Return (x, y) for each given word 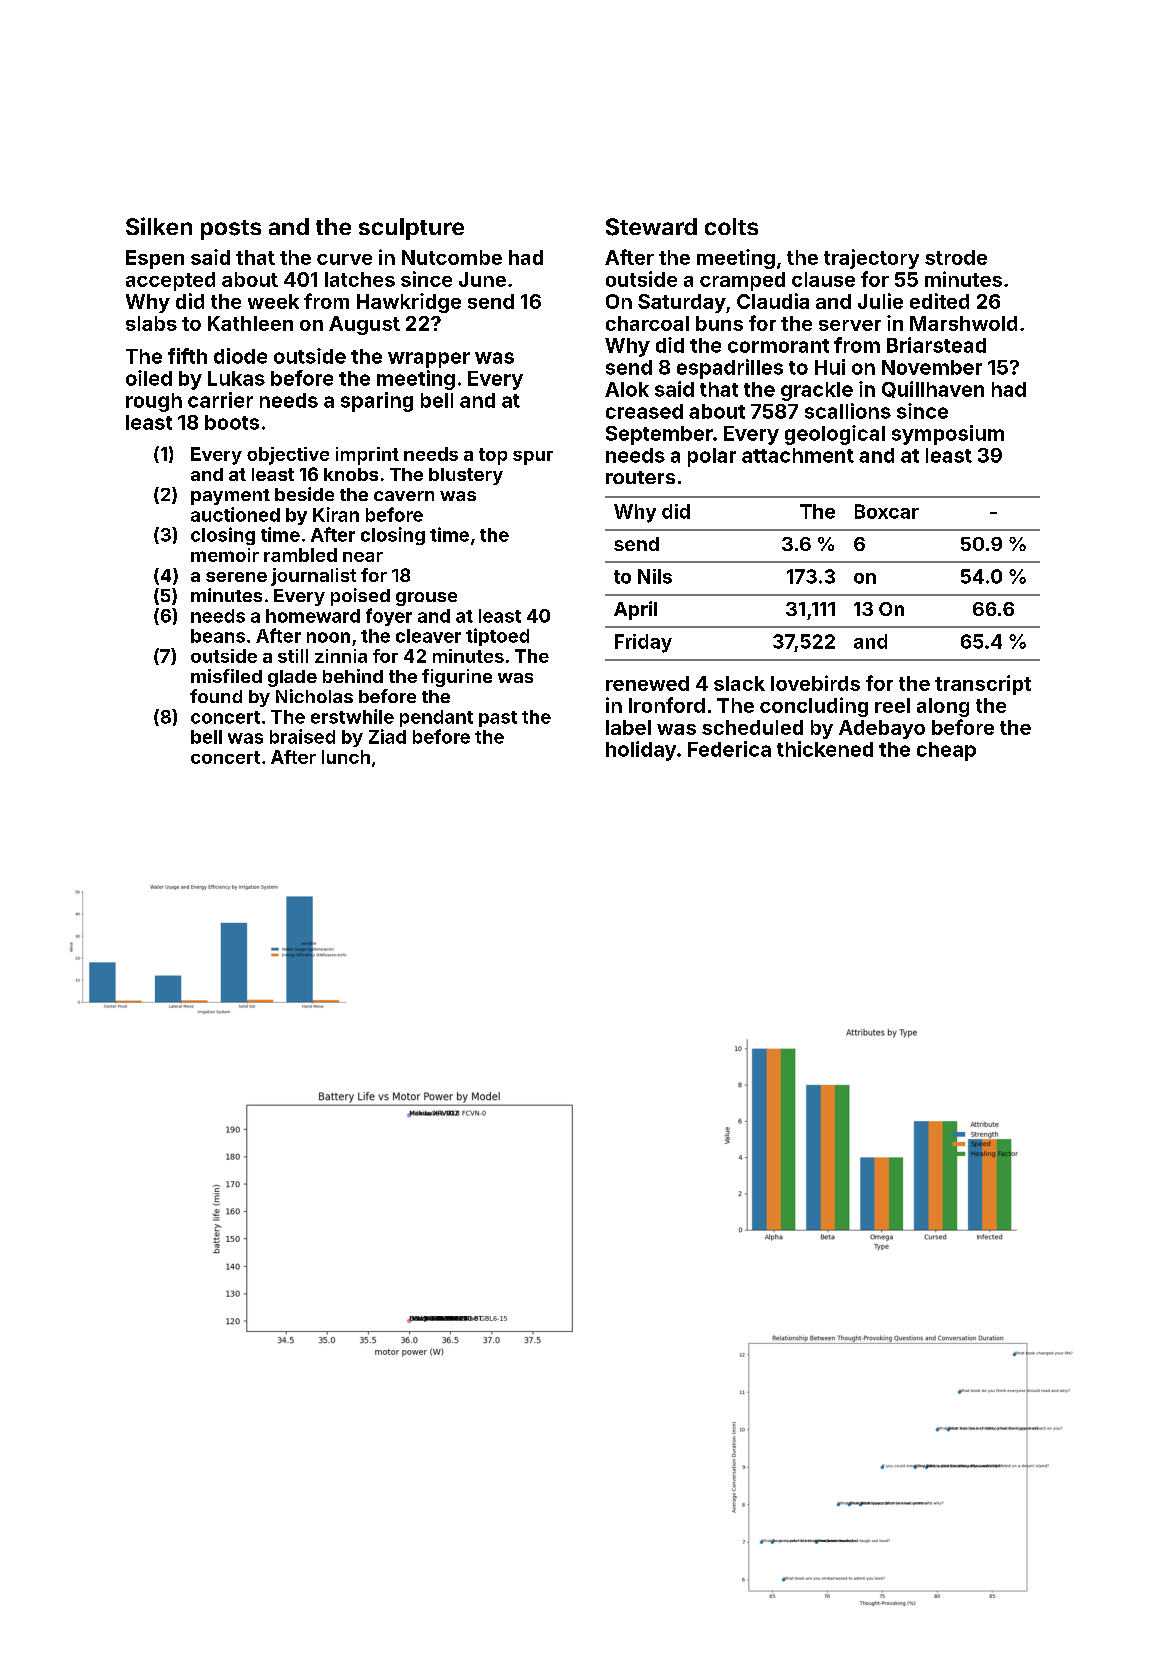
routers (640, 477)
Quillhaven (933, 389)
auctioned (235, 514)
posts (231, 230)
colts (731, 226)
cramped (742, 281)
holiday (641, 751)
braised (302, 736)
